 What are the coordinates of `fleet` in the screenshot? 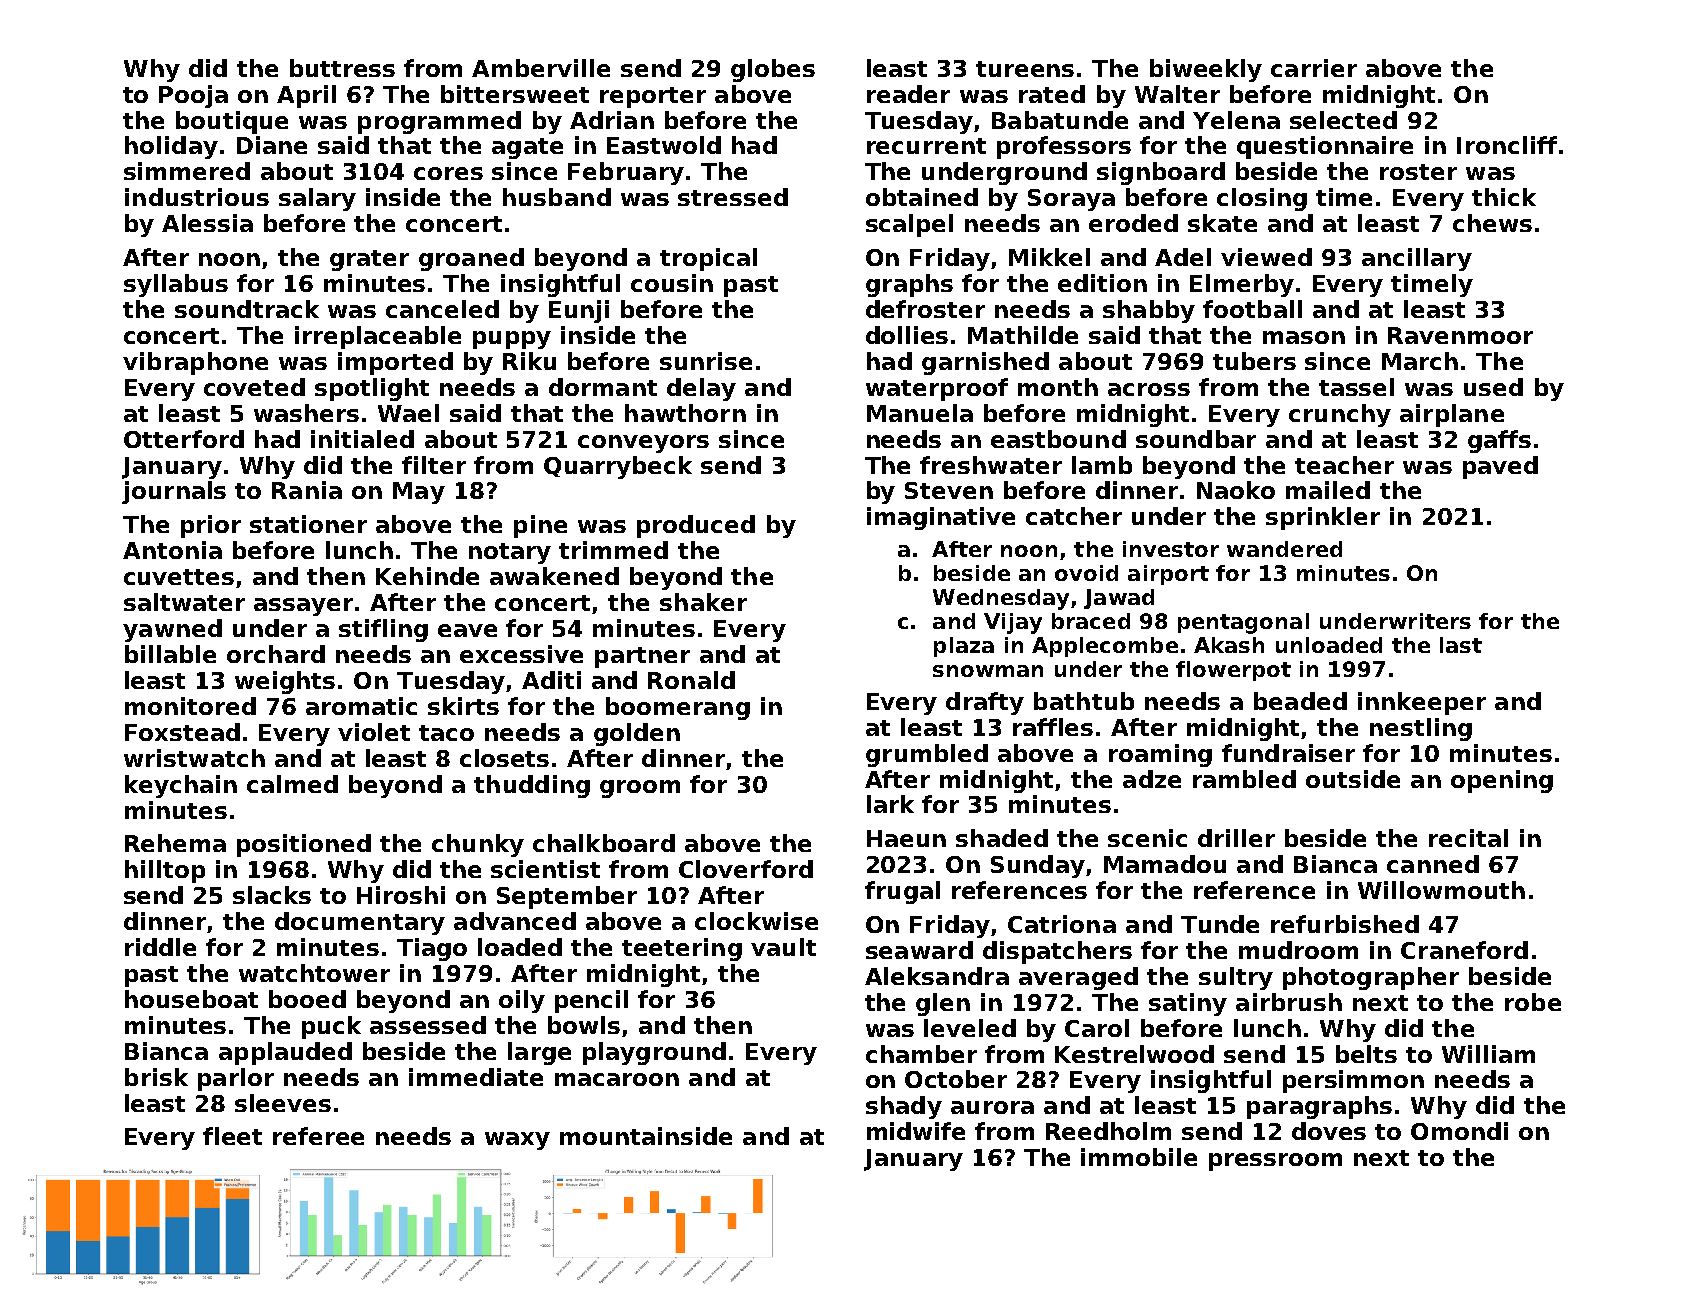 It's located at (232, 1136).
